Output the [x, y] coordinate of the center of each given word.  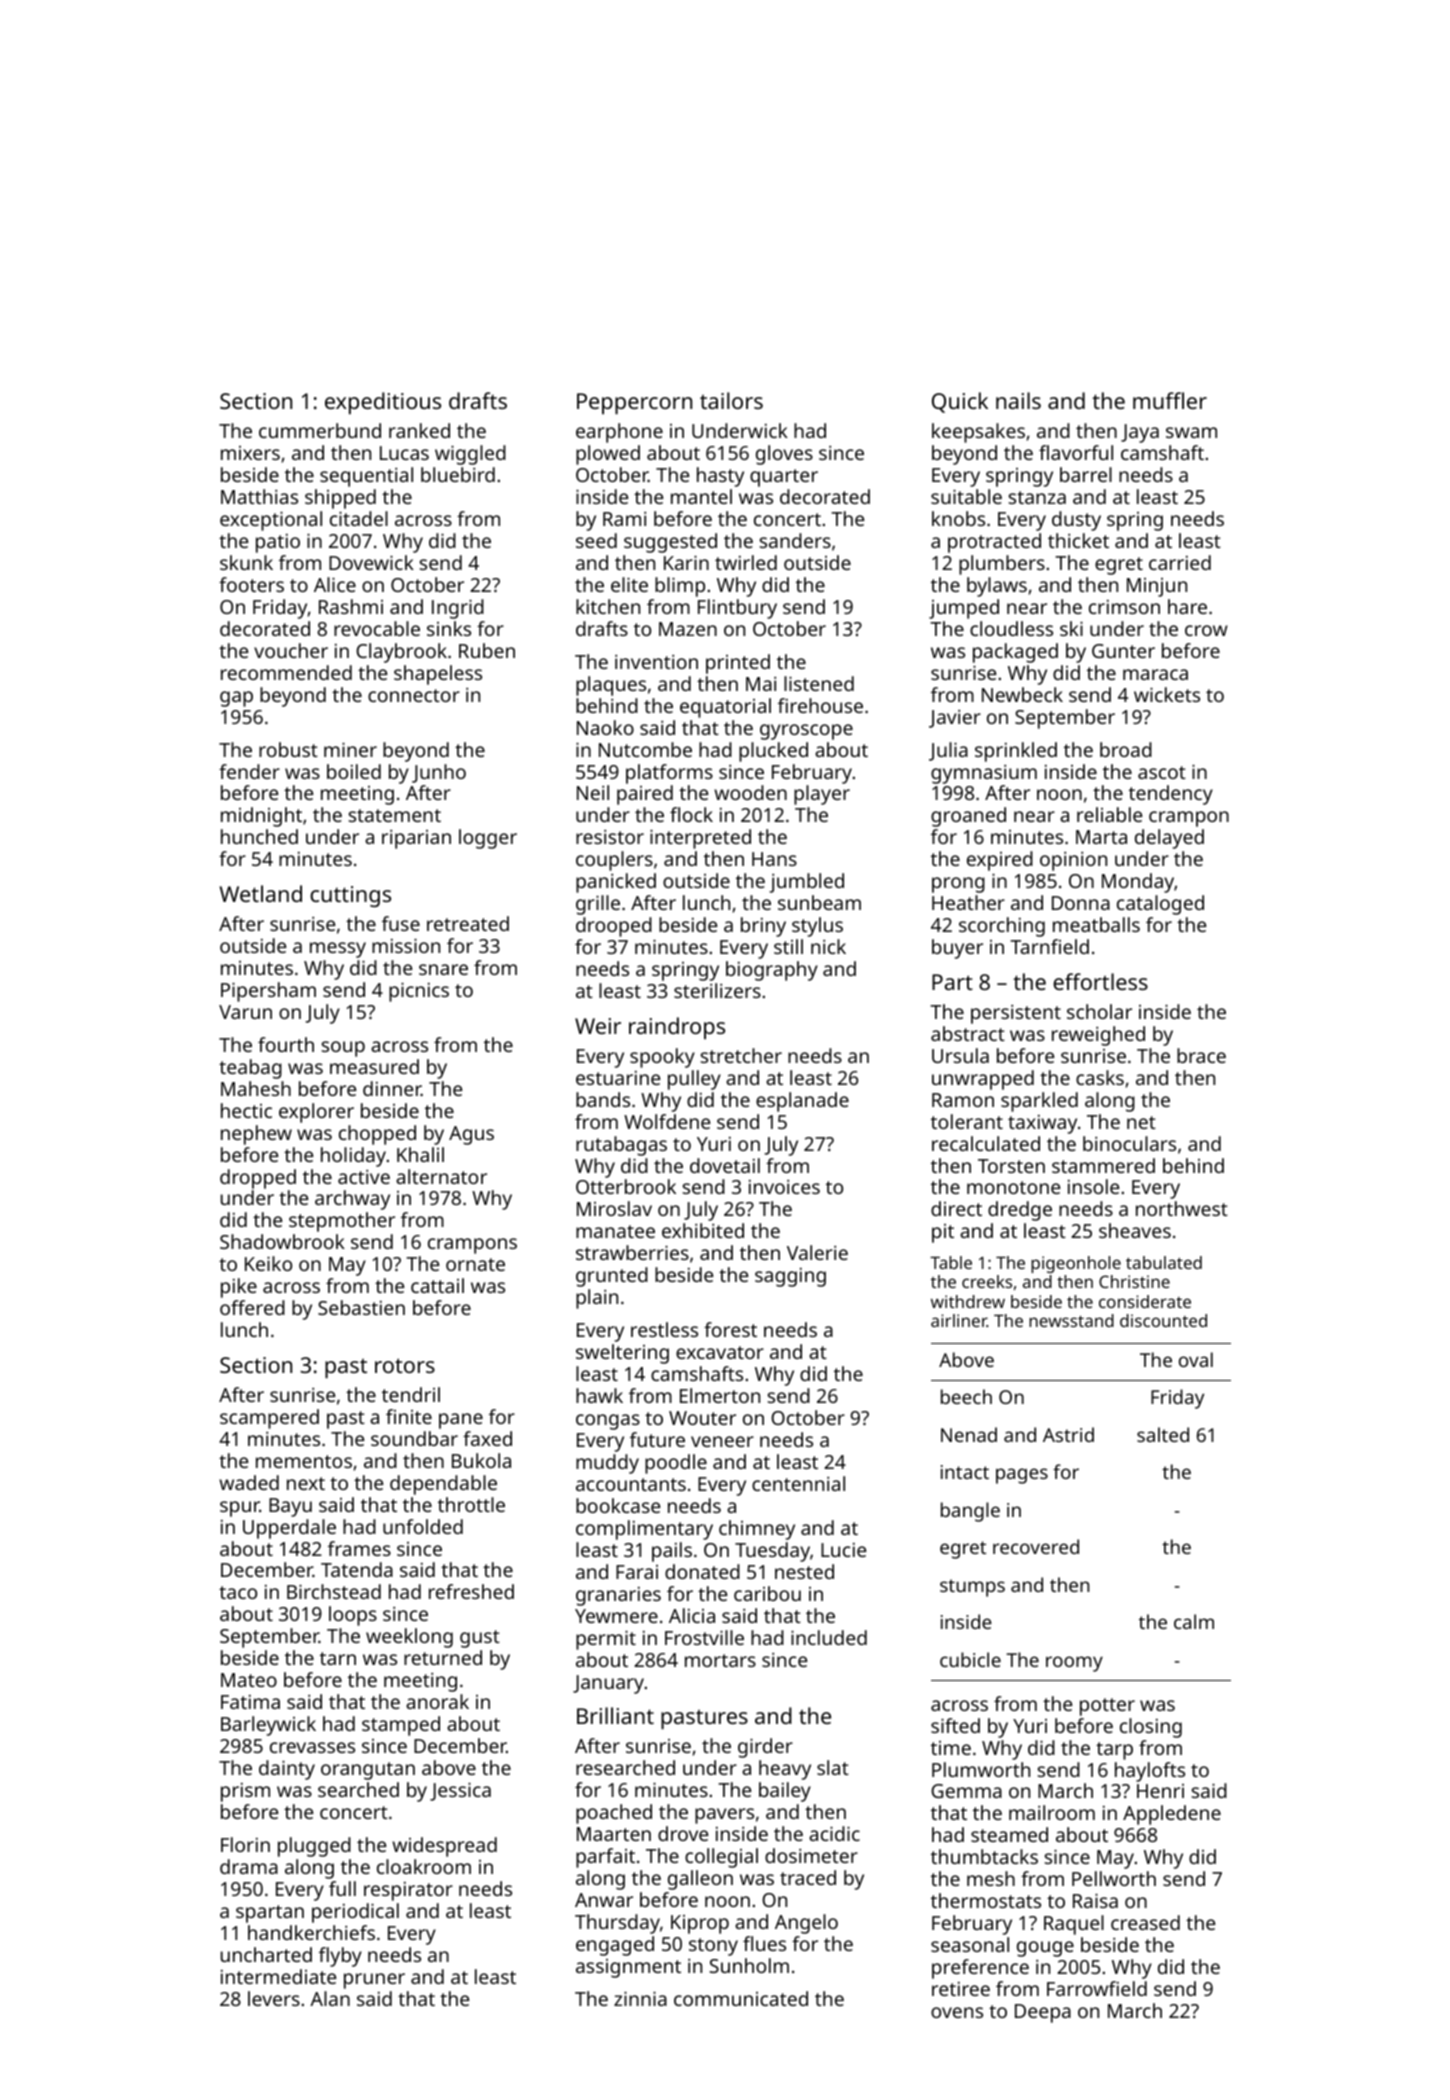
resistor [610, 837]
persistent [1016, 1014]
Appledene [1172, 1815]
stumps [972, 1588]
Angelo [806, 1924]
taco [238, 1592]
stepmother [342, 1222]
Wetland [261, 893]
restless [664, 1329]
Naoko [605, 727]
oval [1196, 1359]
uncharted [266, 1954]
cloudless [1011, 628]
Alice [335, 584]
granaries [618, 1596]
